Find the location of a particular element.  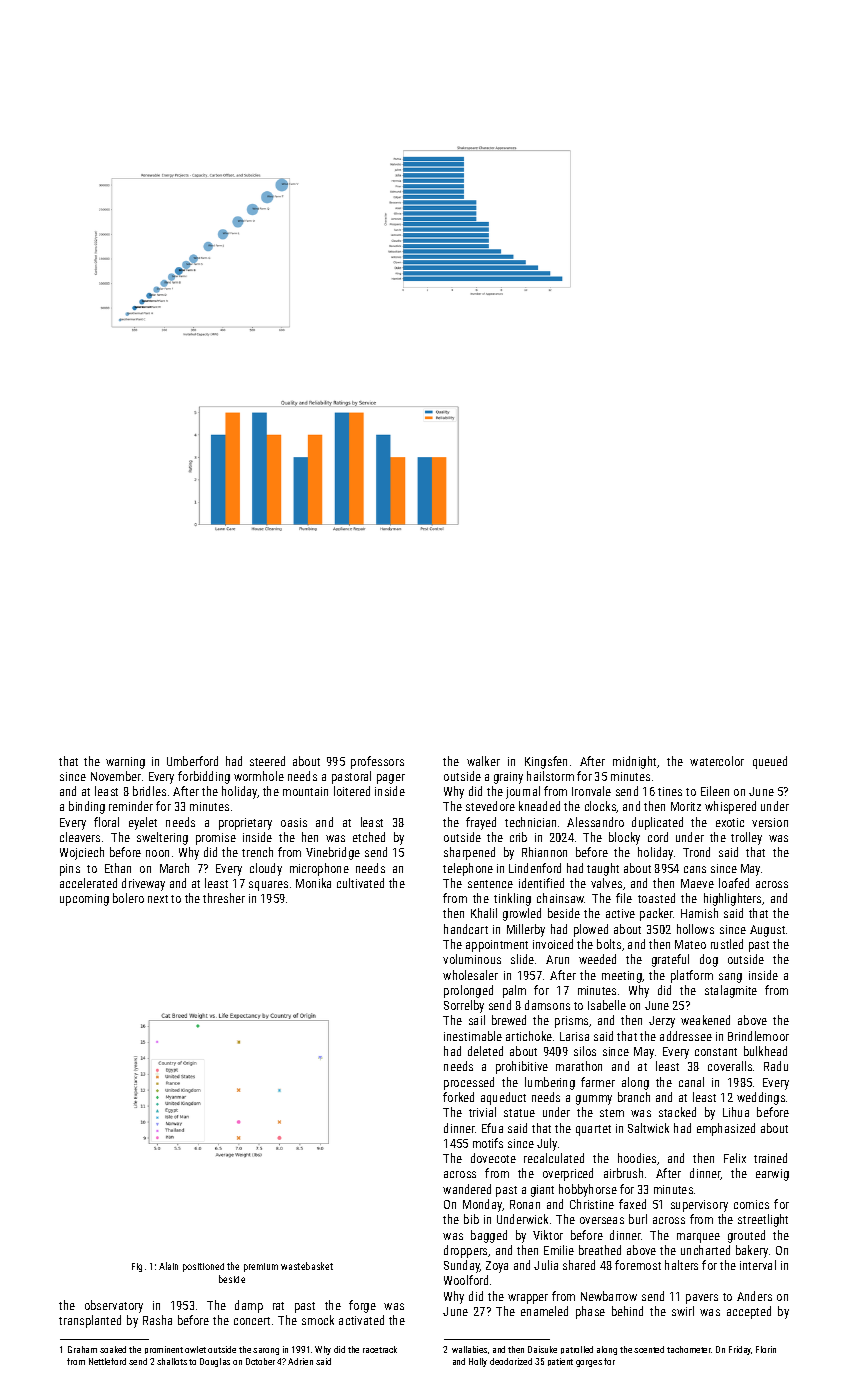

Vinebridge is located at coordinates (333, 853).
